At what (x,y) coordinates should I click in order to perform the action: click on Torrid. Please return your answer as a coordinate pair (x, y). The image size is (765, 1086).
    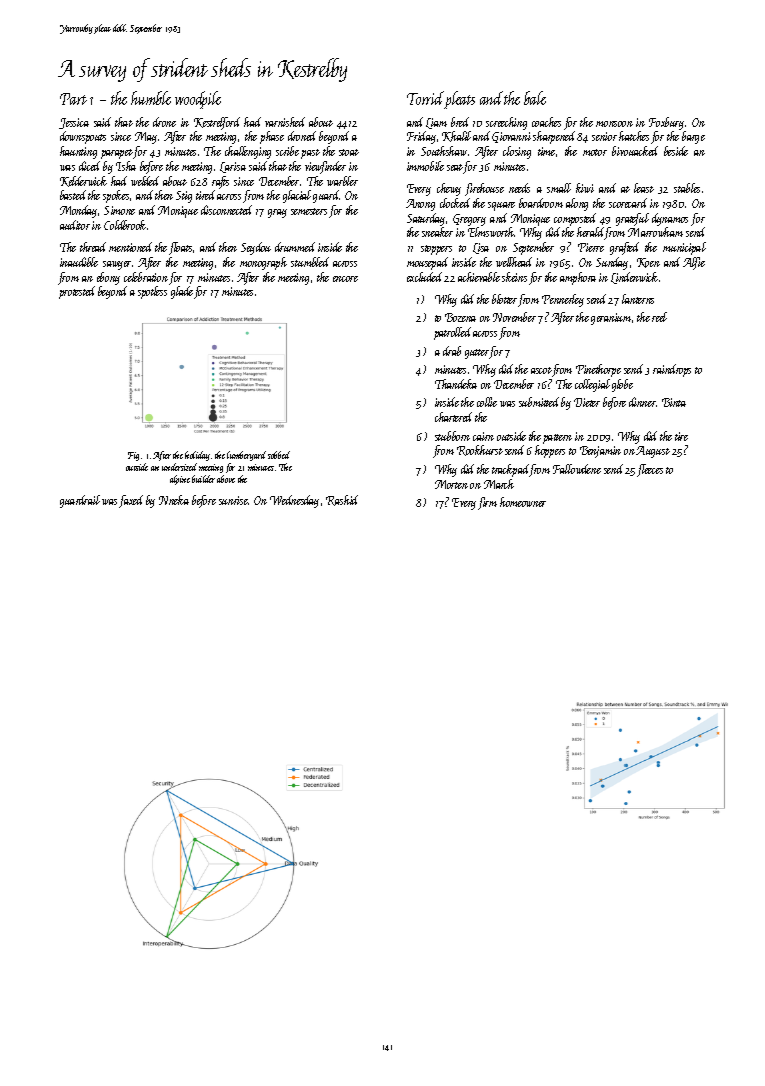
    Looking at the image, I should click on (425, 98).
